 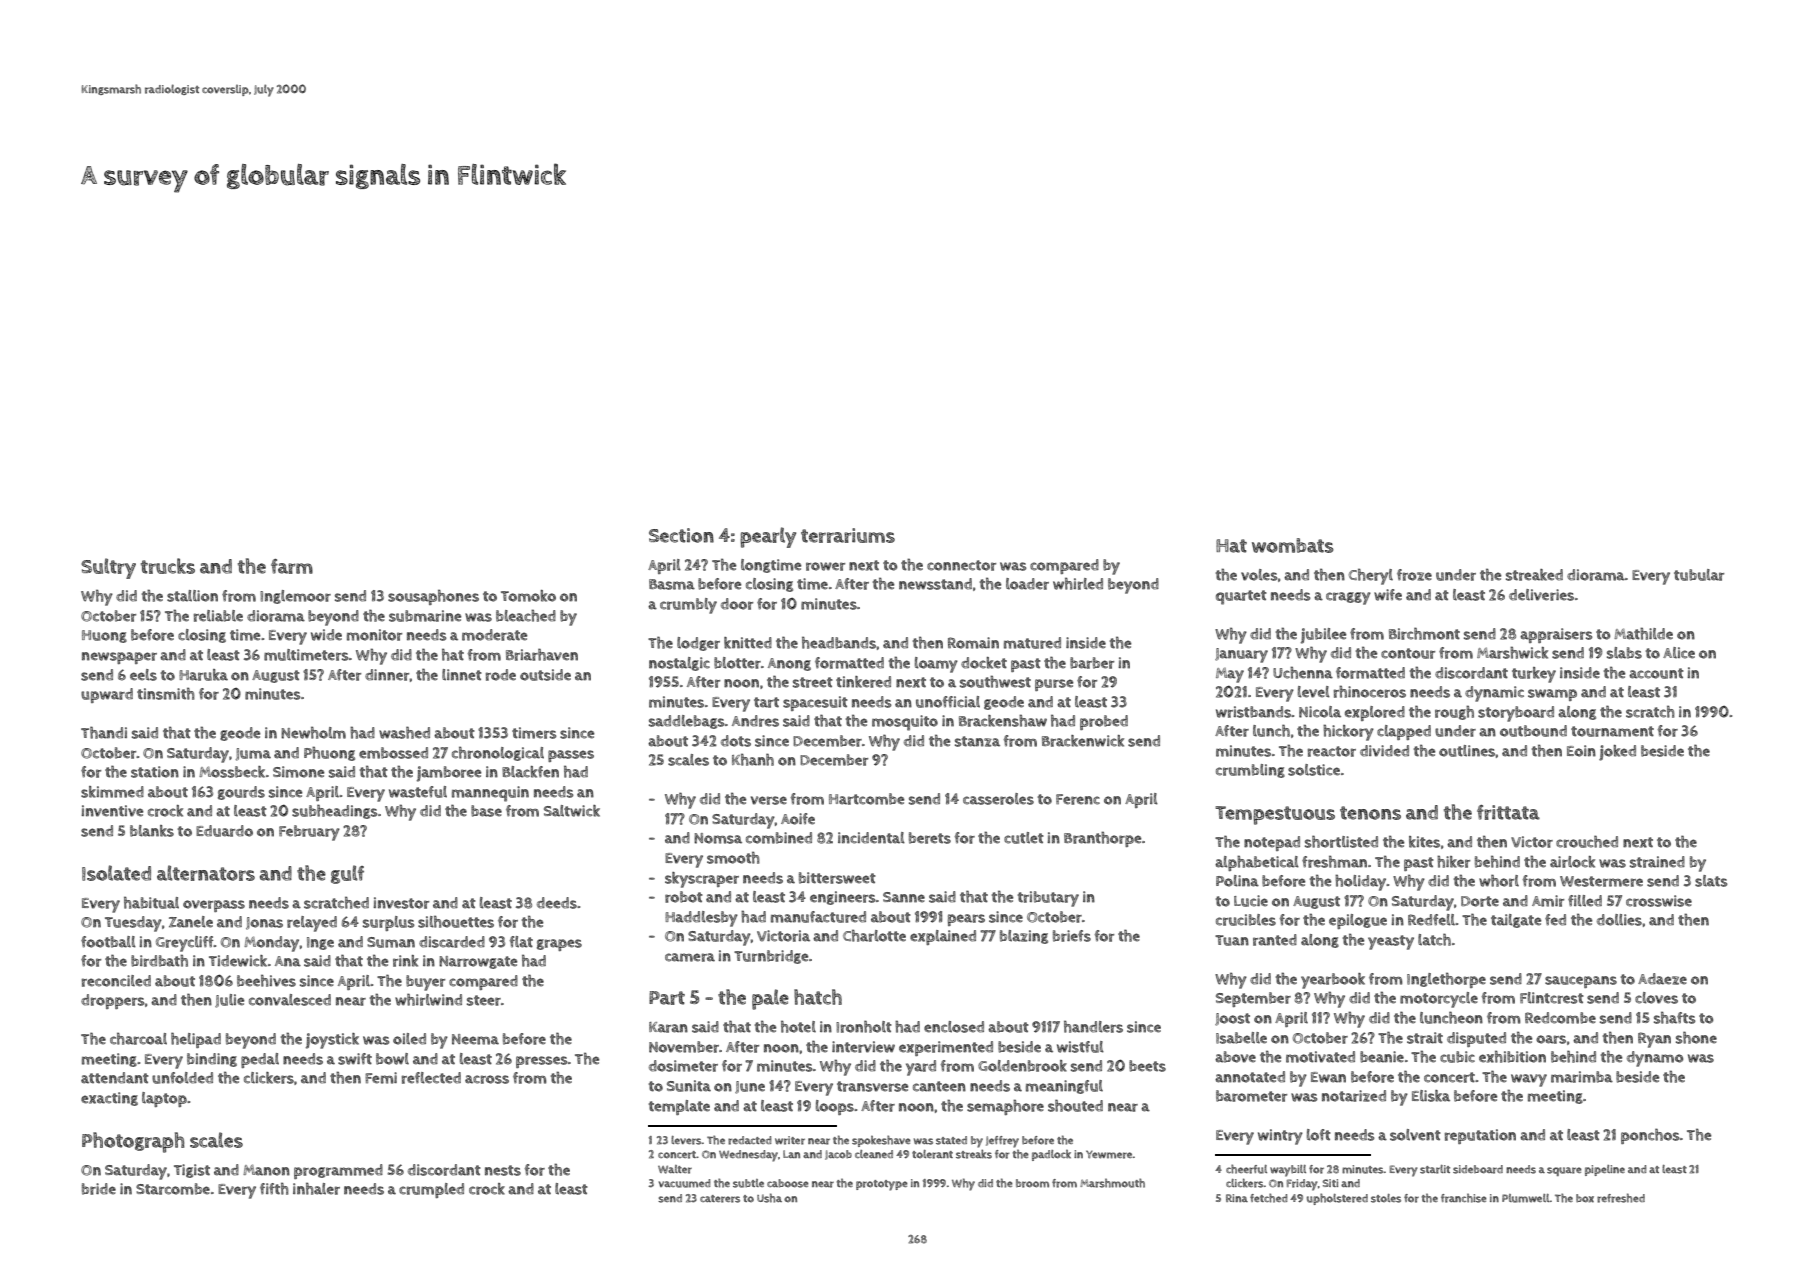 What do you see at coordinates (99, 1189) in the document?
I see `bride` at bounding box center [99, 1189].
